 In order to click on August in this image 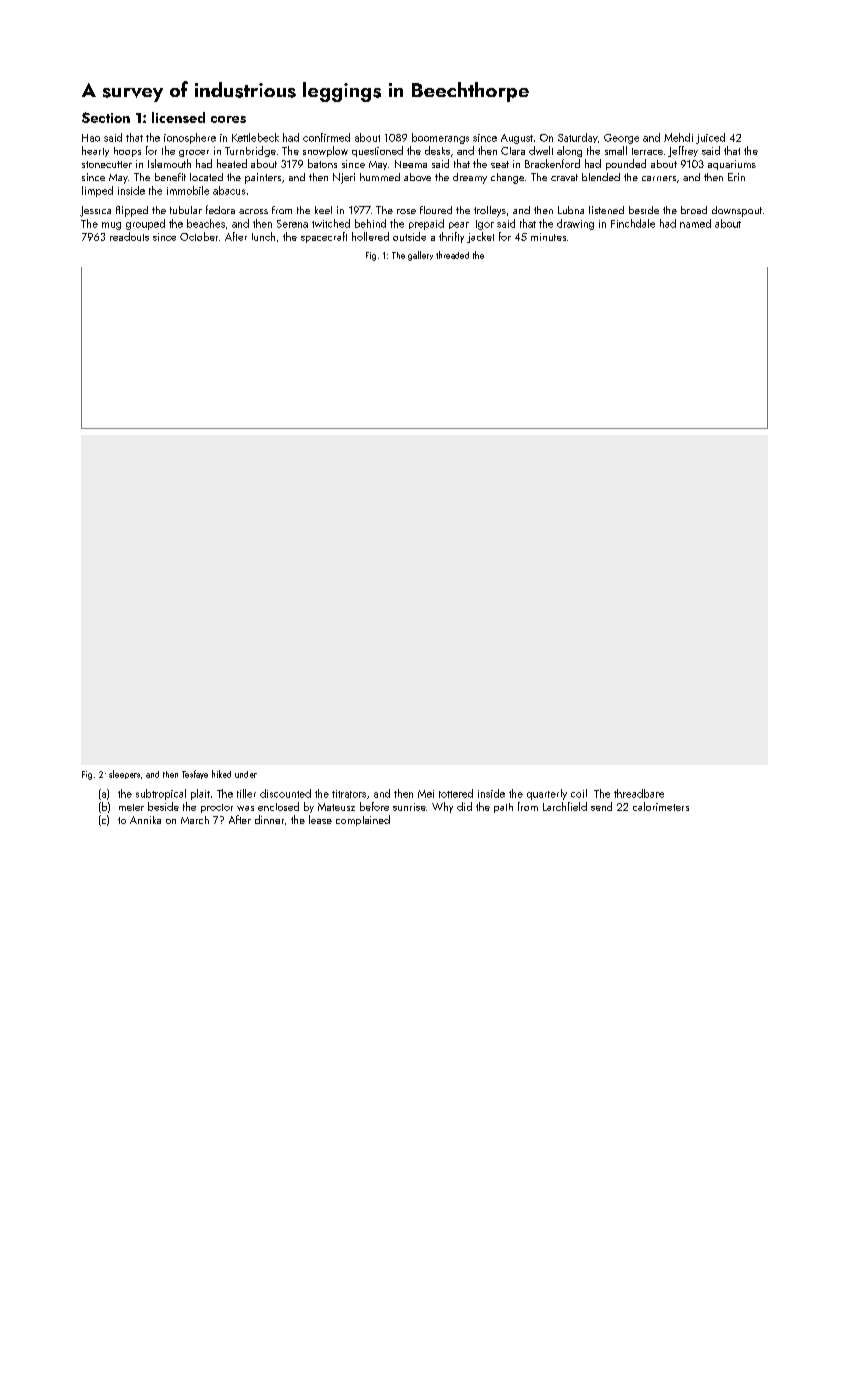, I will do `click(517, 139)`.
